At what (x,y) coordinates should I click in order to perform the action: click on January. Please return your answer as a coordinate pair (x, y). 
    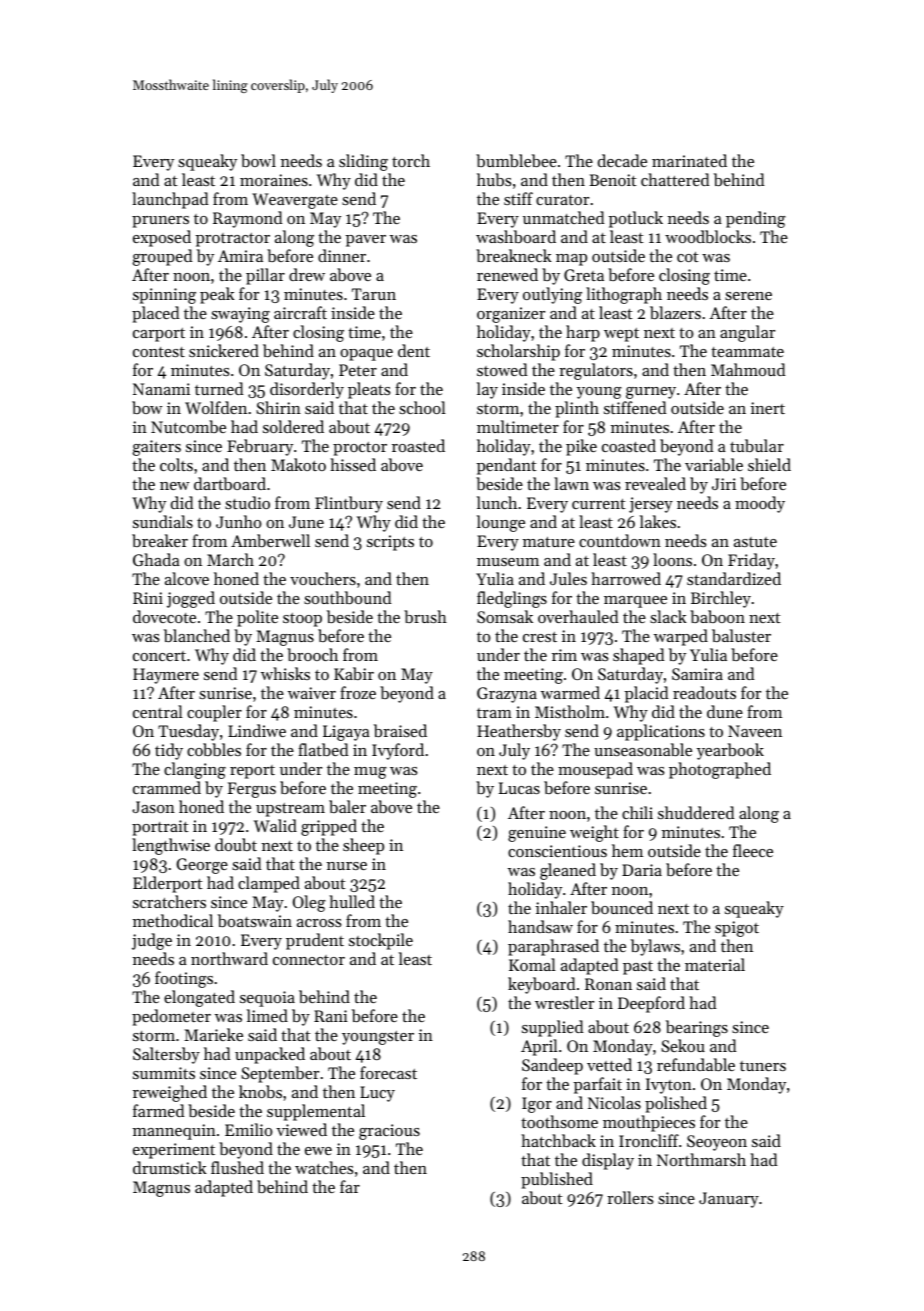
    Looking at the image, I should click on (729, 1200).
